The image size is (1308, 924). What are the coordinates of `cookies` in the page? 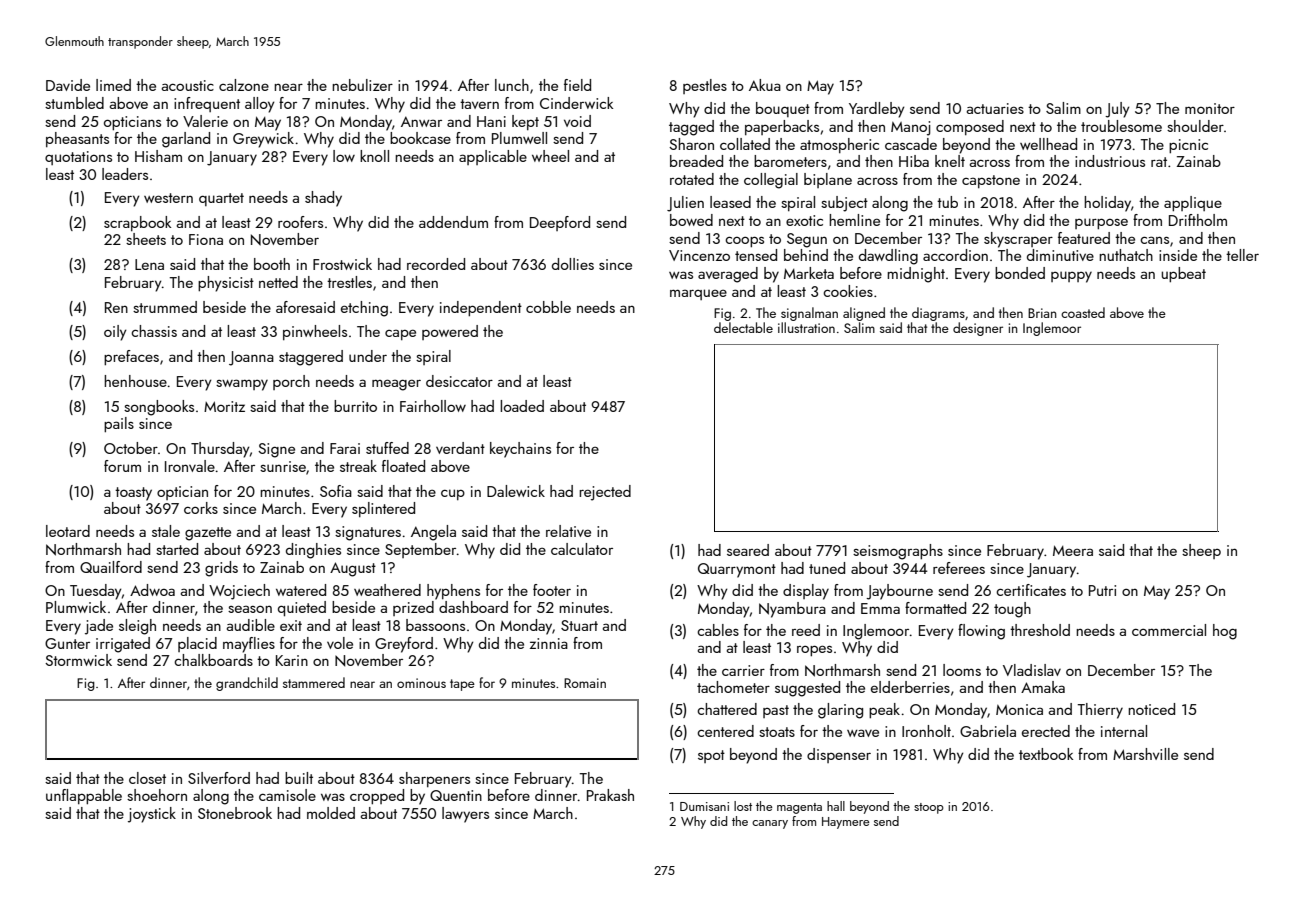 It's located at (848, 291).
